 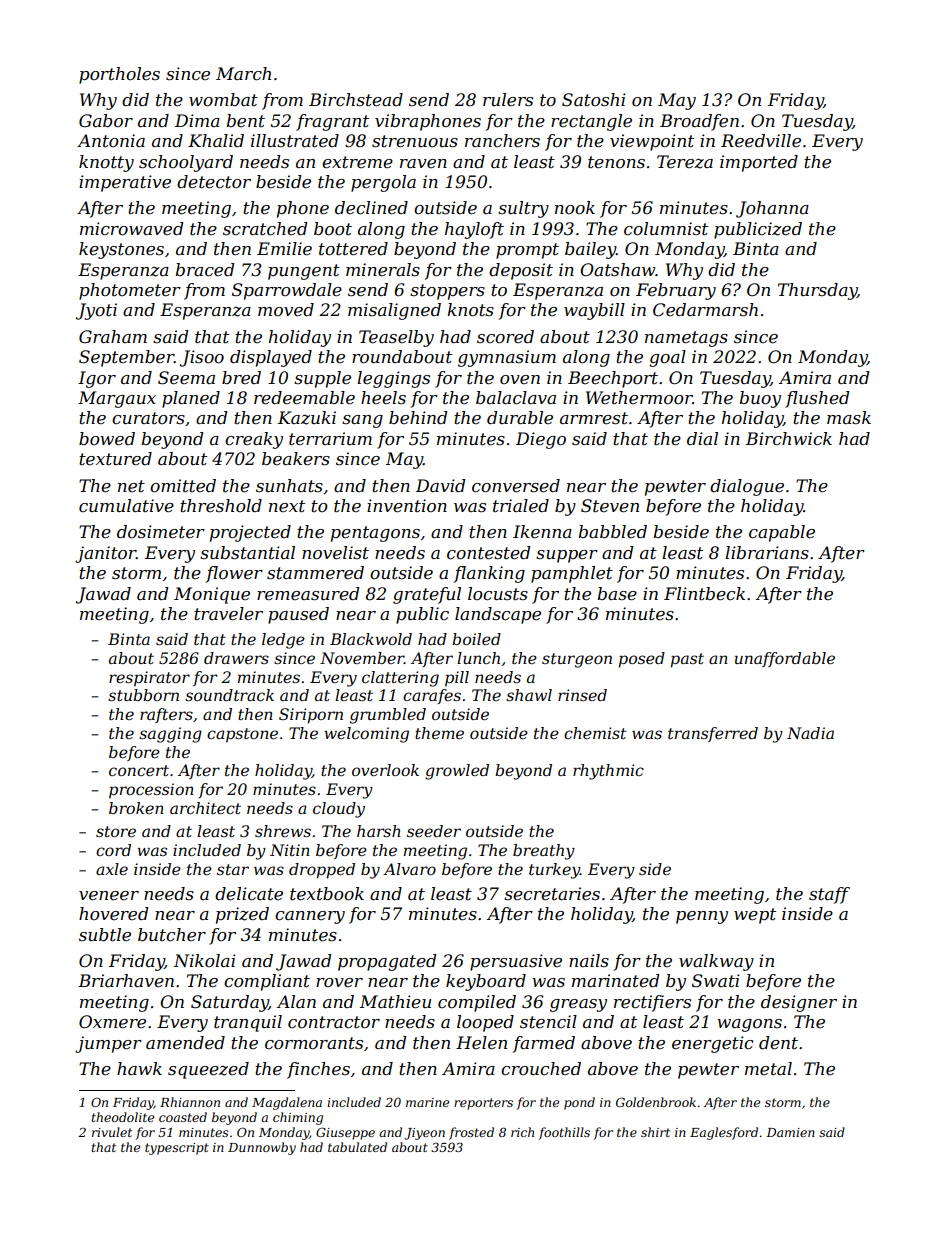 What do you see at coordinates (248, 1023) in the screenshot?
I see `tranquil` at bounding box center [248, 1023].
